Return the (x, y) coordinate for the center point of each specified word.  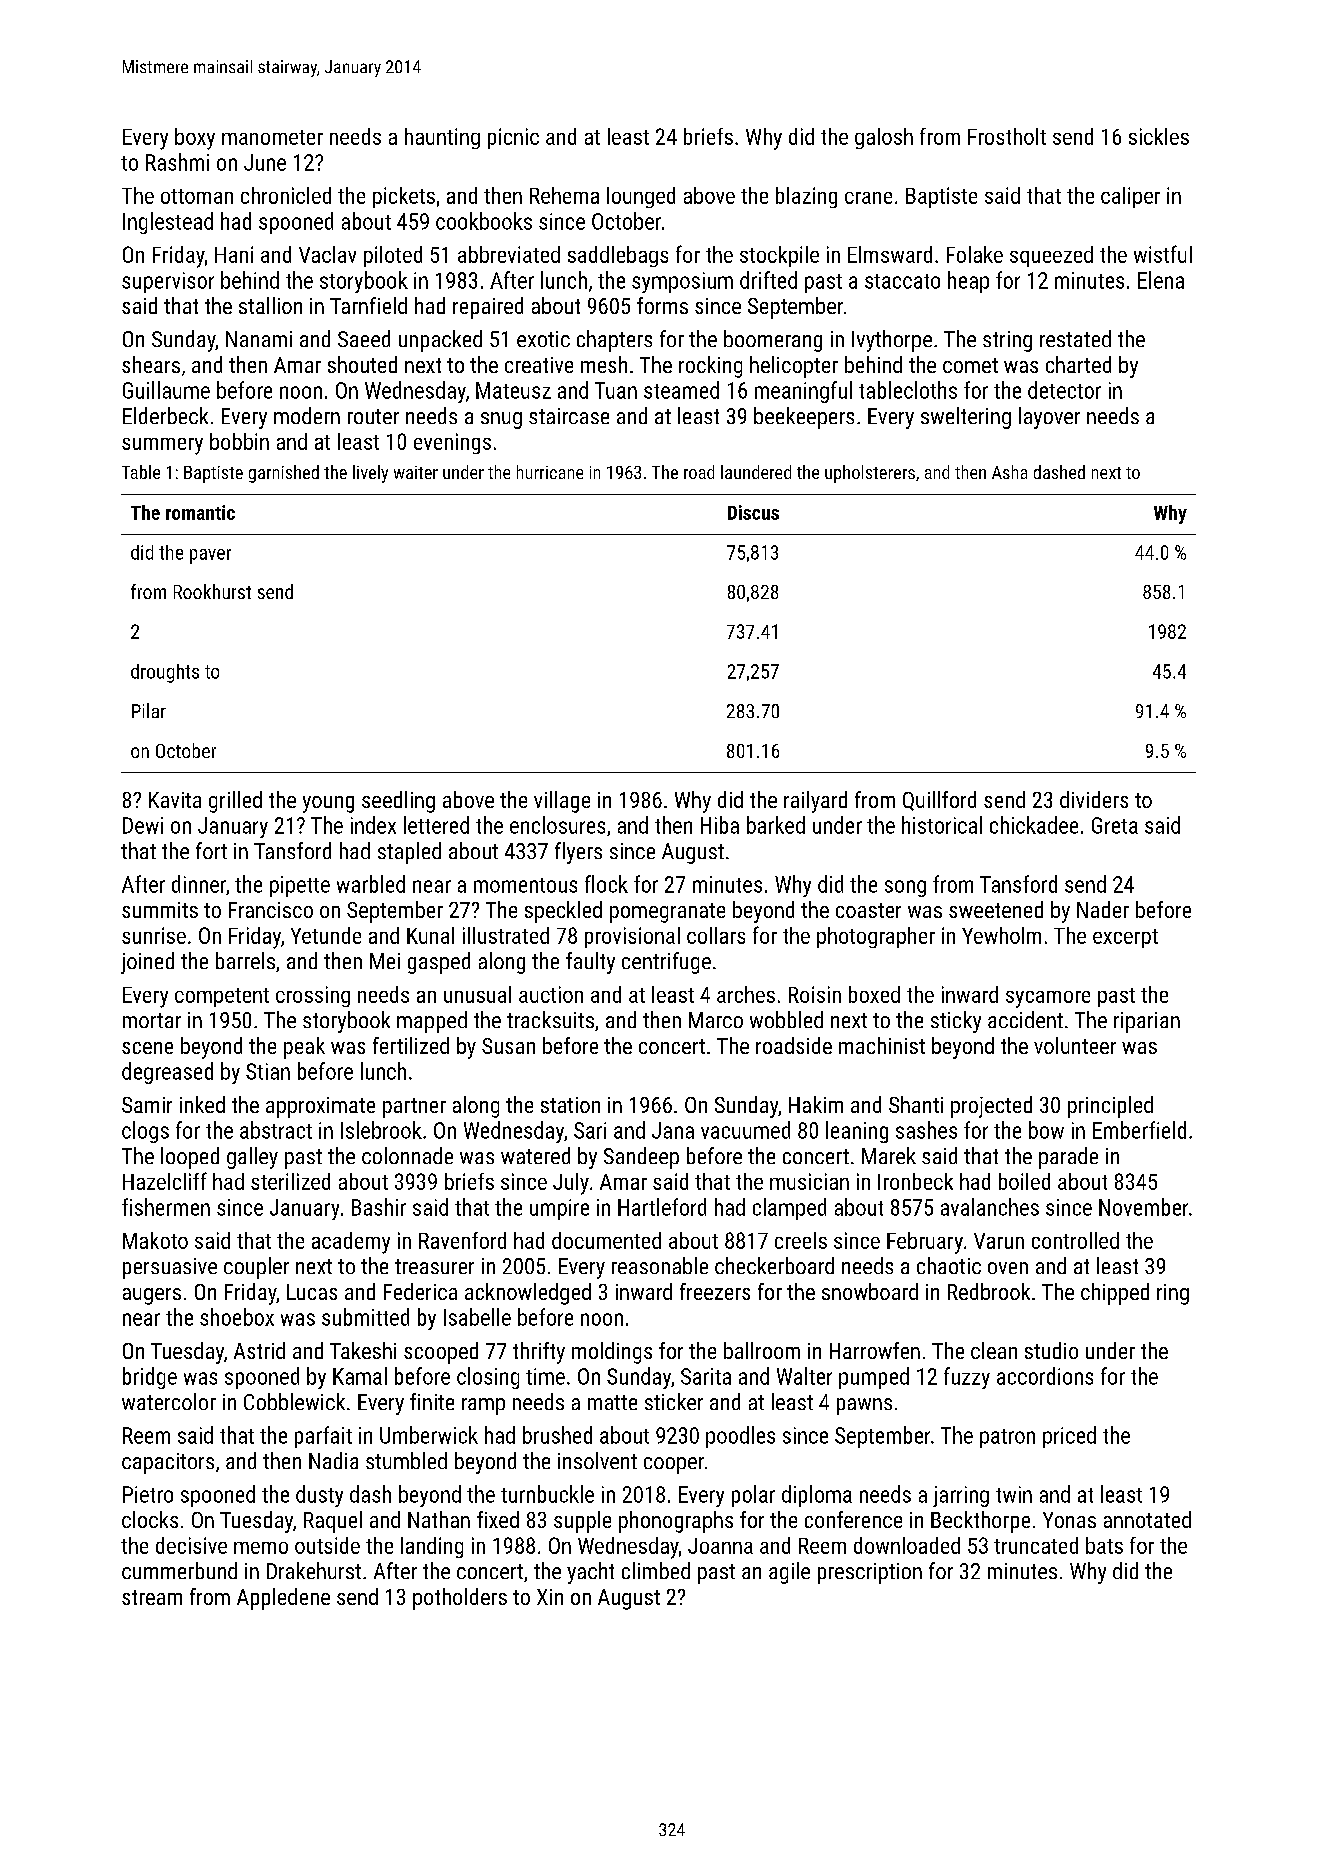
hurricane (550, 472)
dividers (1094, 799)
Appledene (283, 1599)
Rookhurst (212, 591)
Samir (147, 1105)
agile (789, 1573)
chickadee (1034, 825)
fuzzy (967, 1378)
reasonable (660, 1265)
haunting (442, 138)
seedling (398, 802)
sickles (1159, 136)
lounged (641, 197)
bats (1104, 1545)
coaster (868, 910)
